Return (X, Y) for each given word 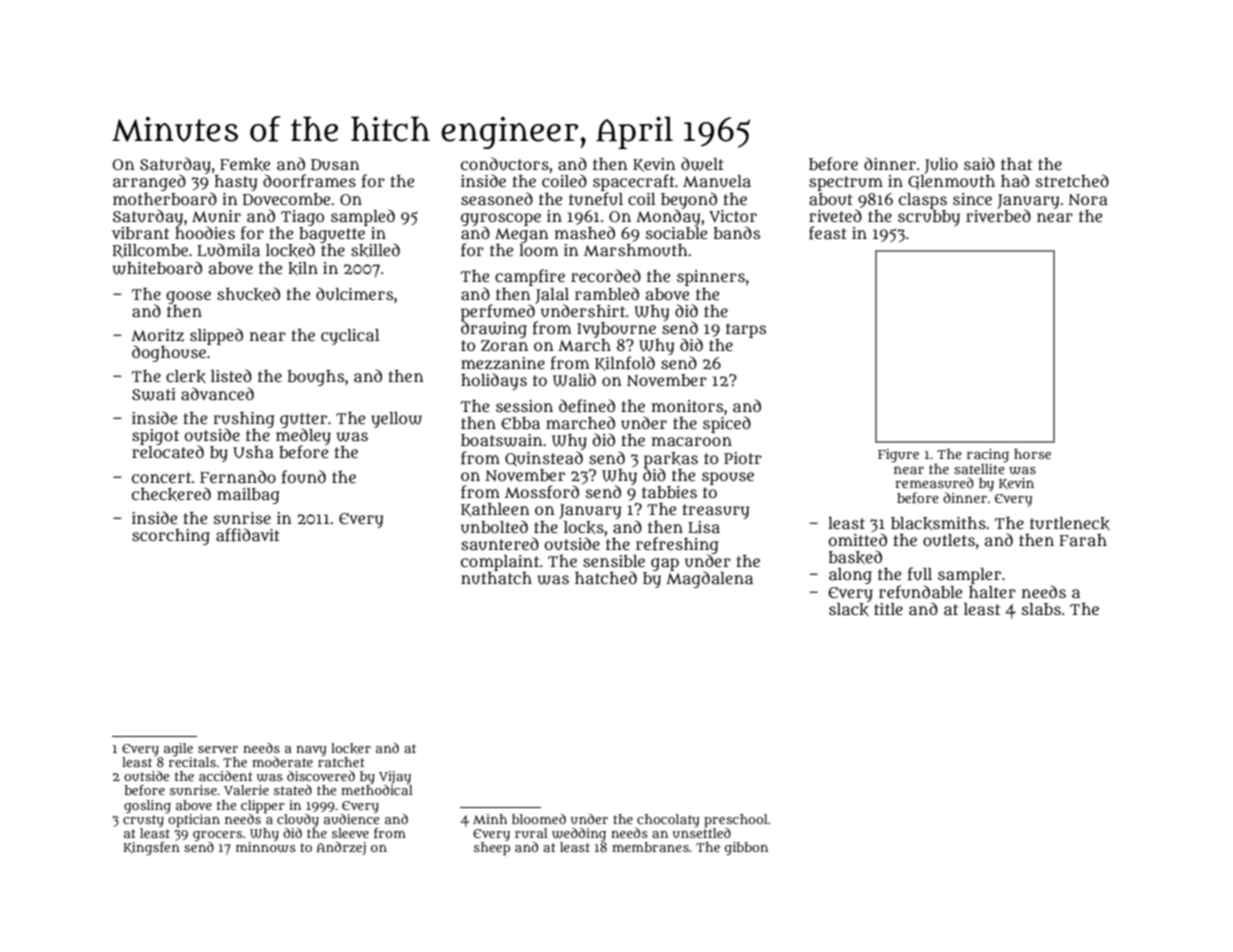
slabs (1041, 609)
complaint (500, 563)
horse (1032, 454)
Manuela (717, 181)
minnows (266, 847)
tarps (746, 330)
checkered (171, 494)
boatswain (502, 440)
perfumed (498, 312)
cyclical (350, 337)
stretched (1072, 180)
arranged (149, 182)
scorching (171, 537)
